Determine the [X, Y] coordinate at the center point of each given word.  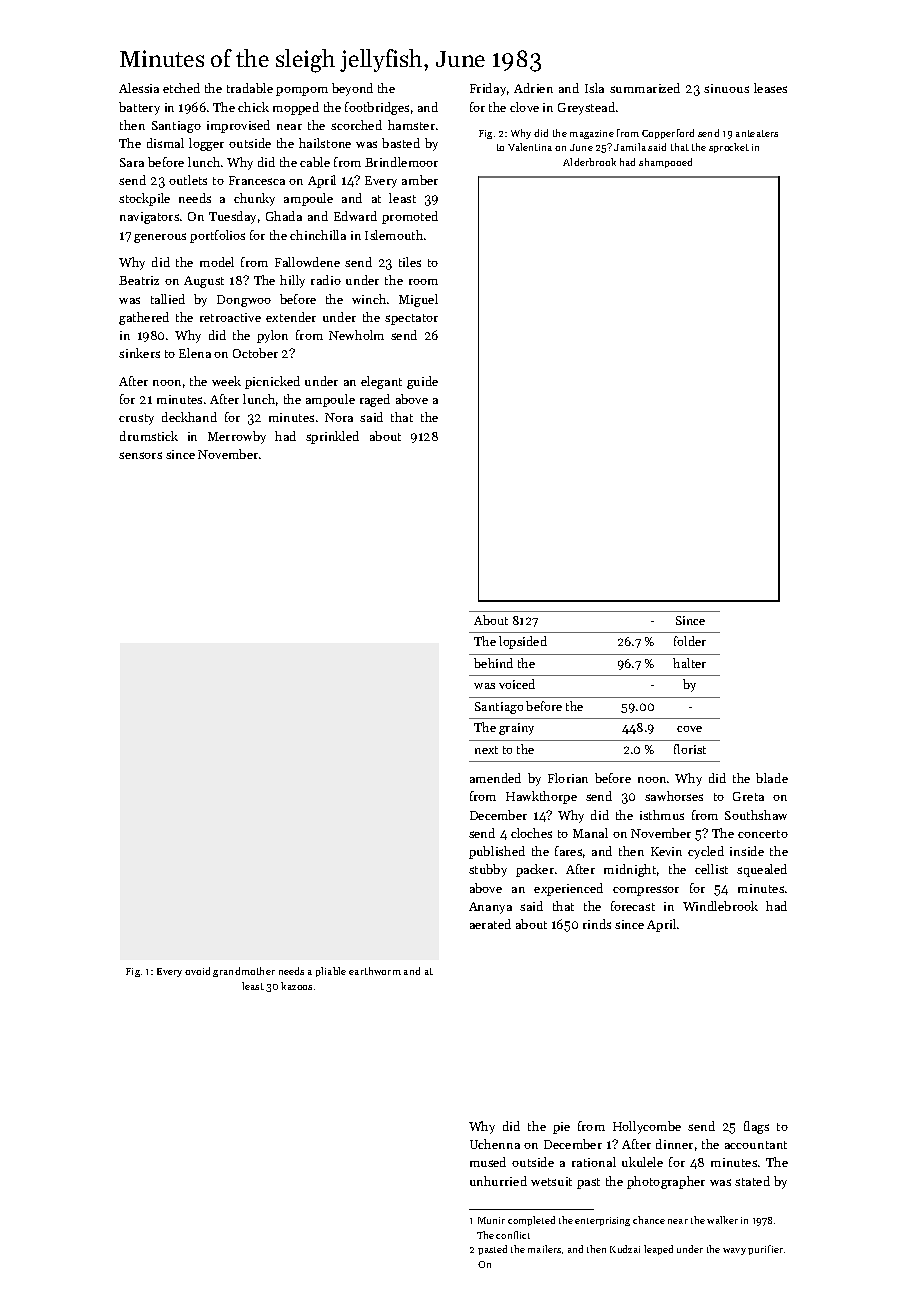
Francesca [257, 180]
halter [689, 663]
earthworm [375, 971]
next [486, 750]
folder [690, 641]
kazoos [296, 986]
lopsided [523, 642]
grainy [516, 729]
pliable [331, 972]
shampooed [665, 163]
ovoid [197, 971]
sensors [140, 455]
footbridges [377, 108]
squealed [762, 870]
